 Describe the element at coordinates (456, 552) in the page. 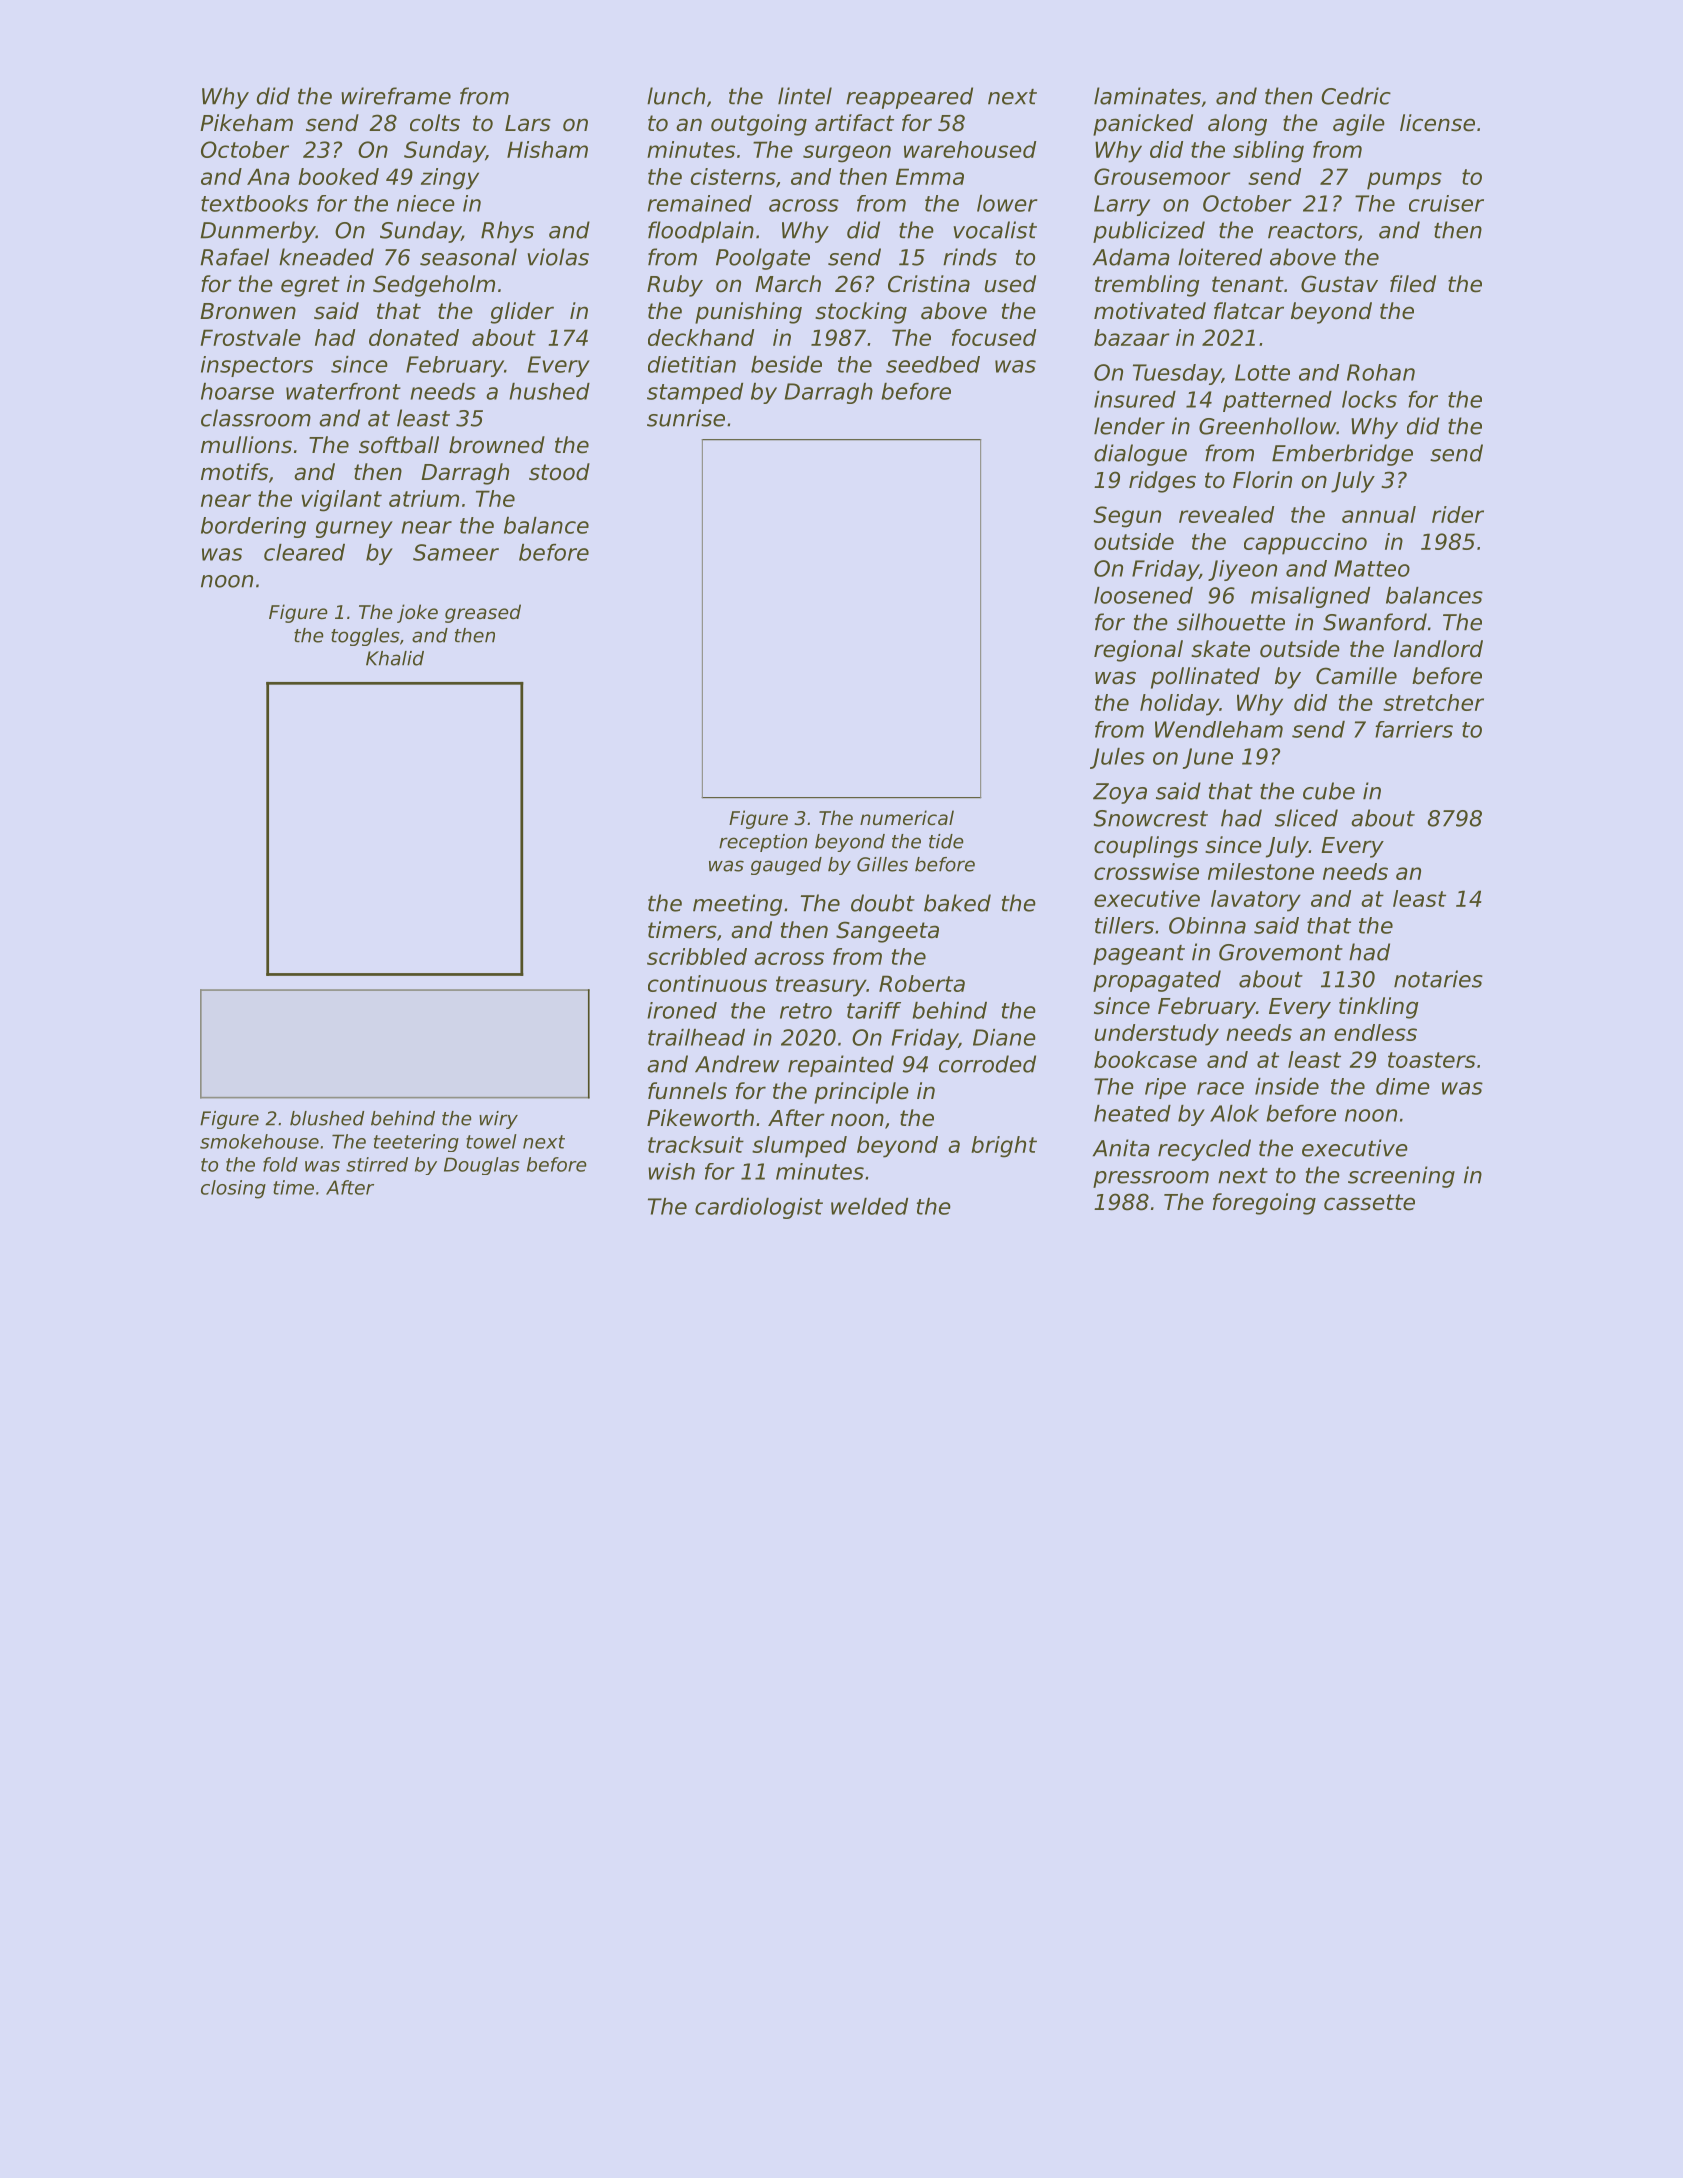

I see `Sameer` at that location.
